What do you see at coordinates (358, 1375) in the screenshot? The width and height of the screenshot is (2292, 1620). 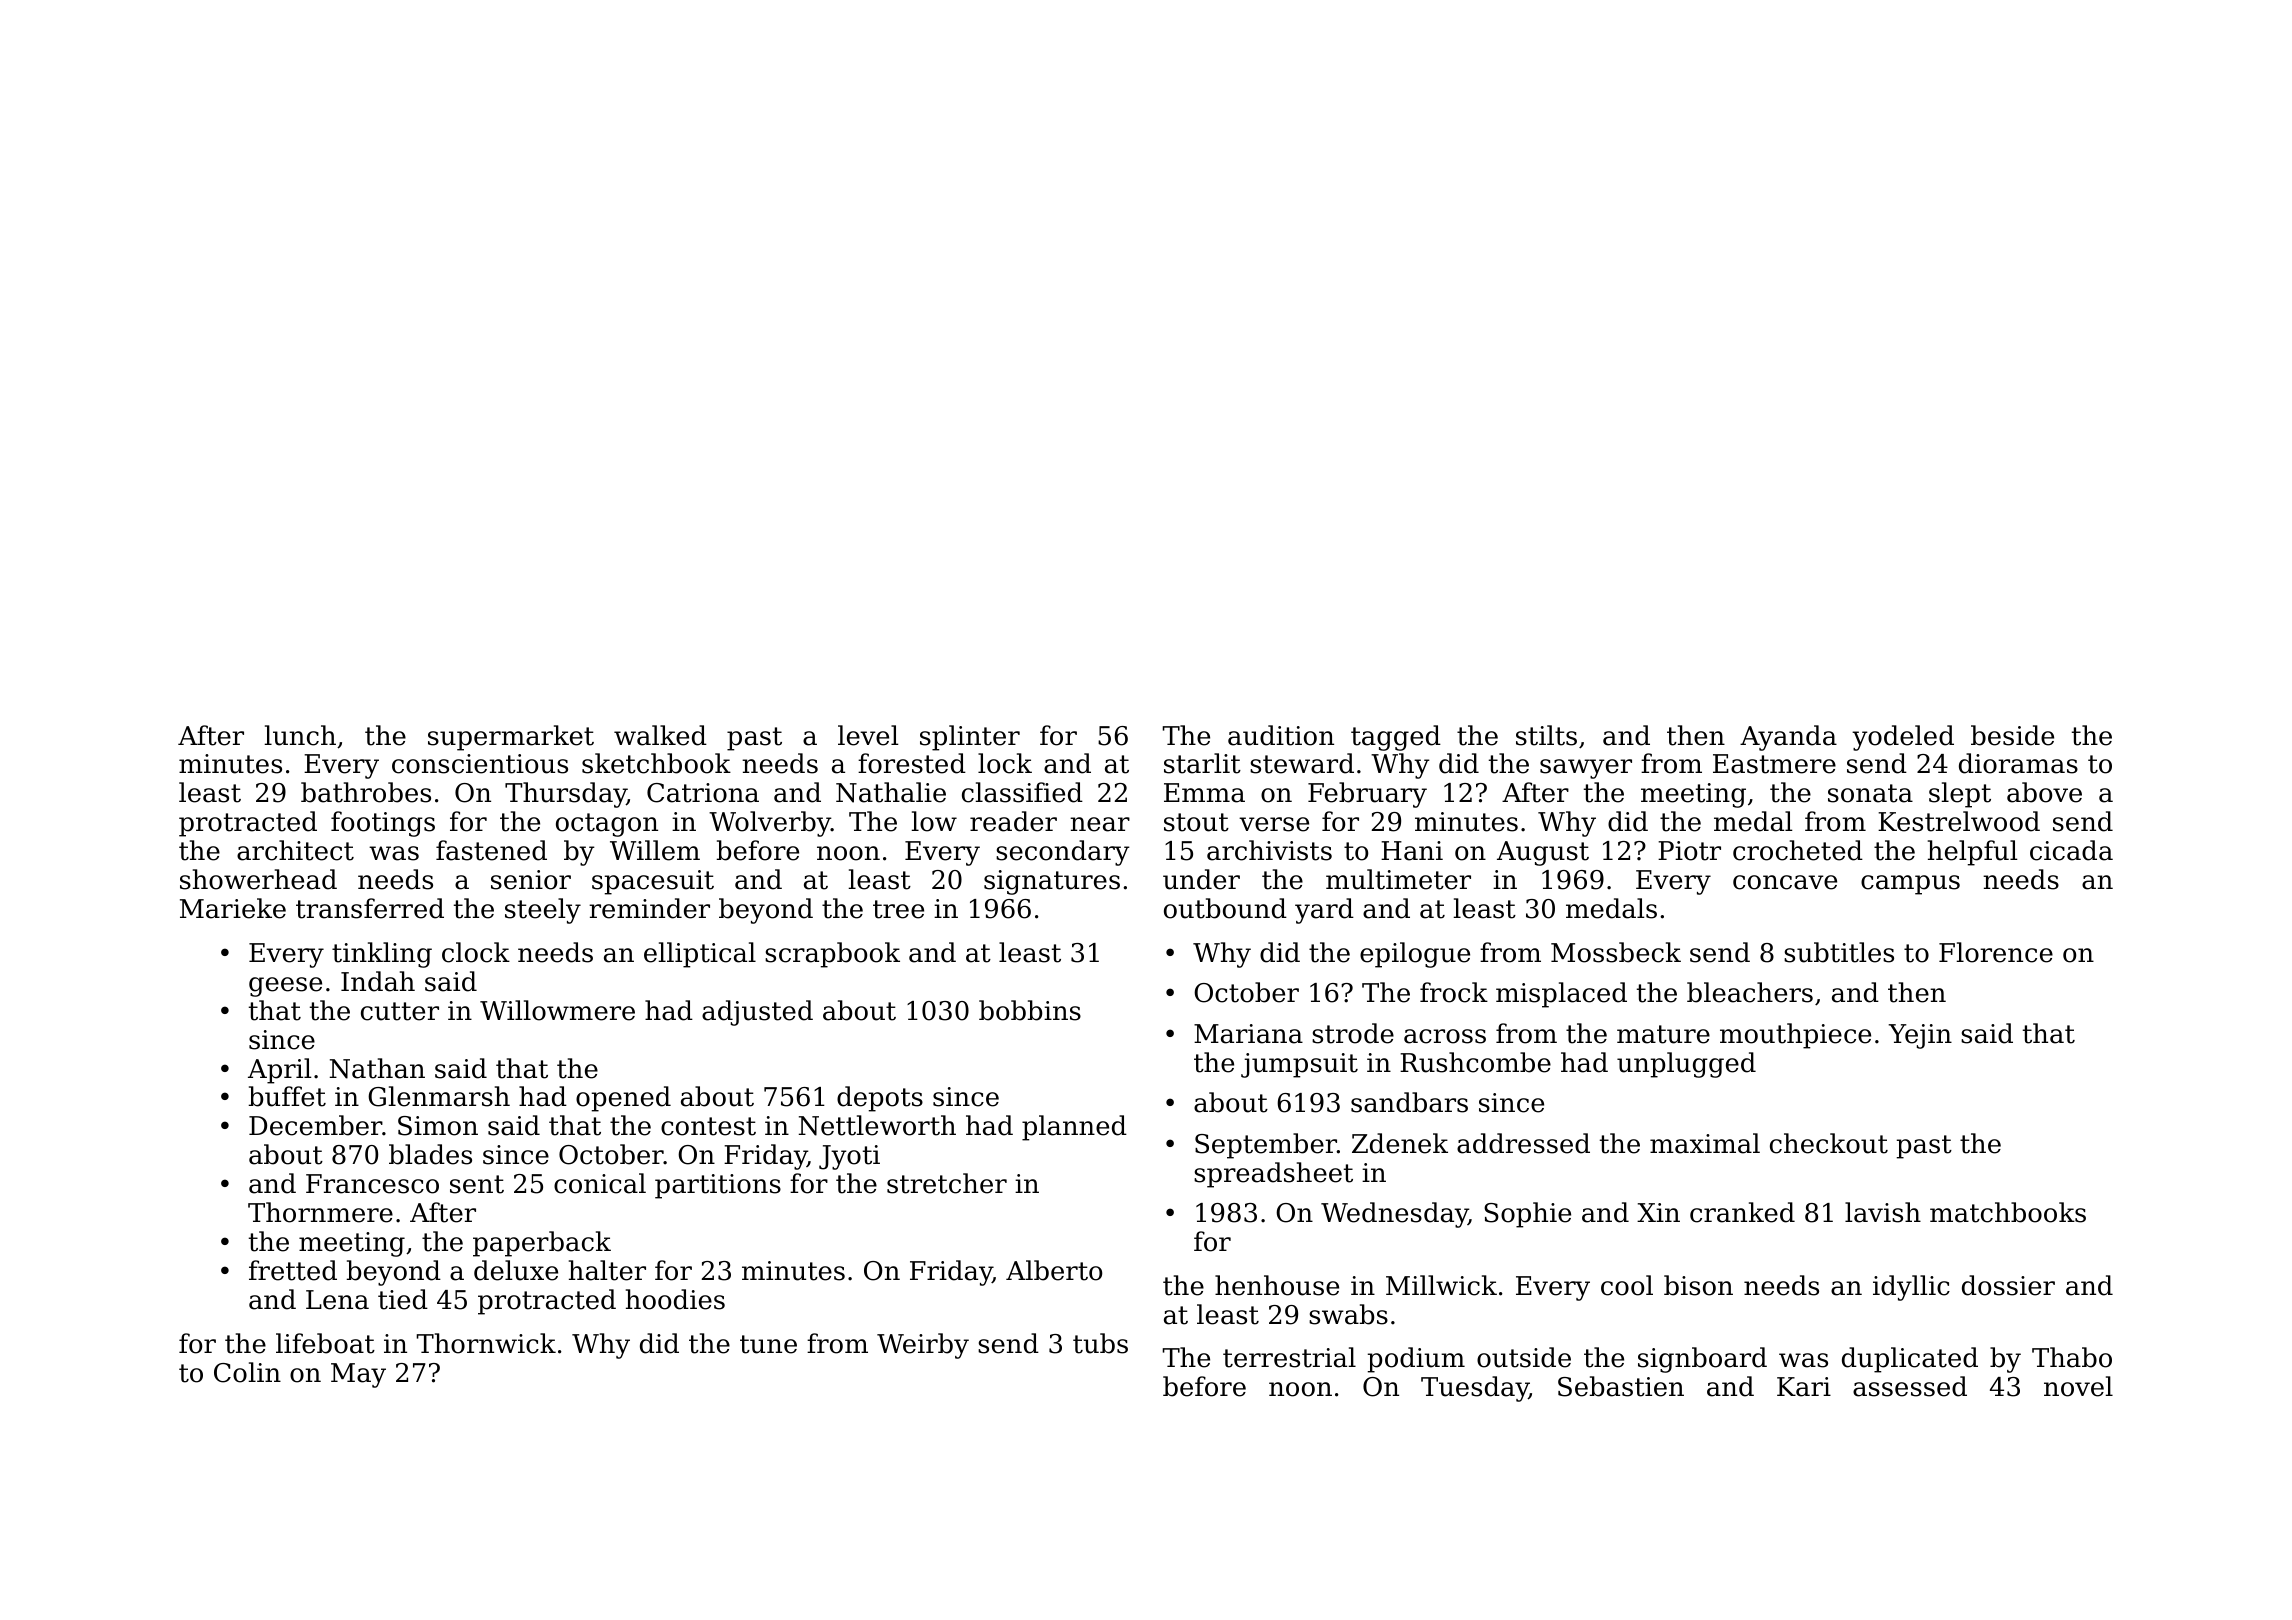 I see `May` at bounding box center [358, 1375].
